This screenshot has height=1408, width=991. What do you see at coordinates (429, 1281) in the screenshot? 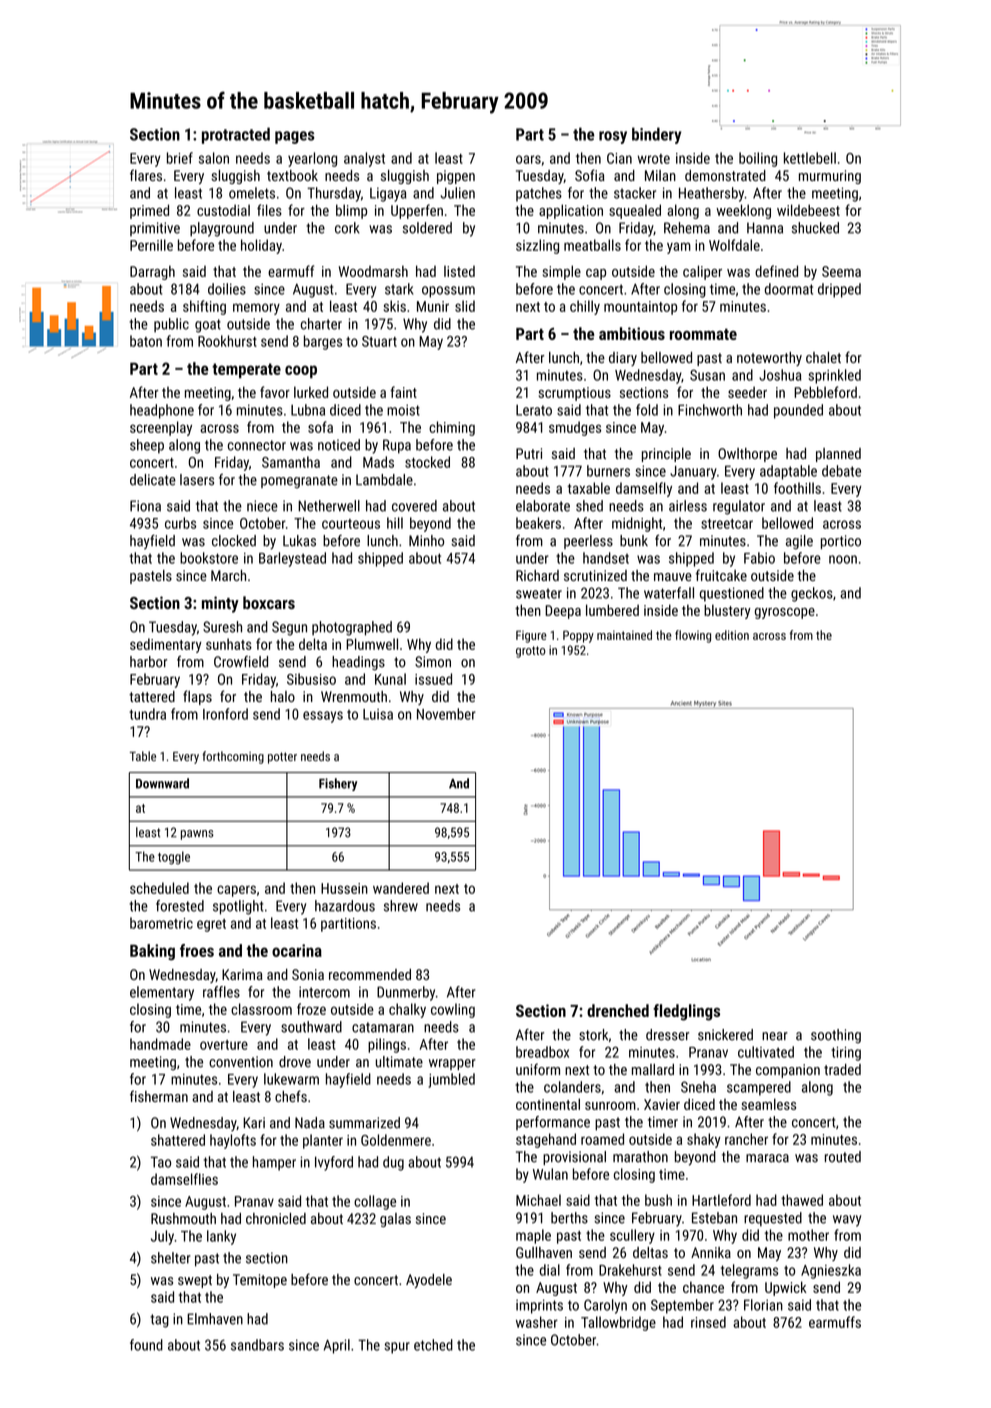
I see `Ayodele` at bounding box center [429, 1281].
